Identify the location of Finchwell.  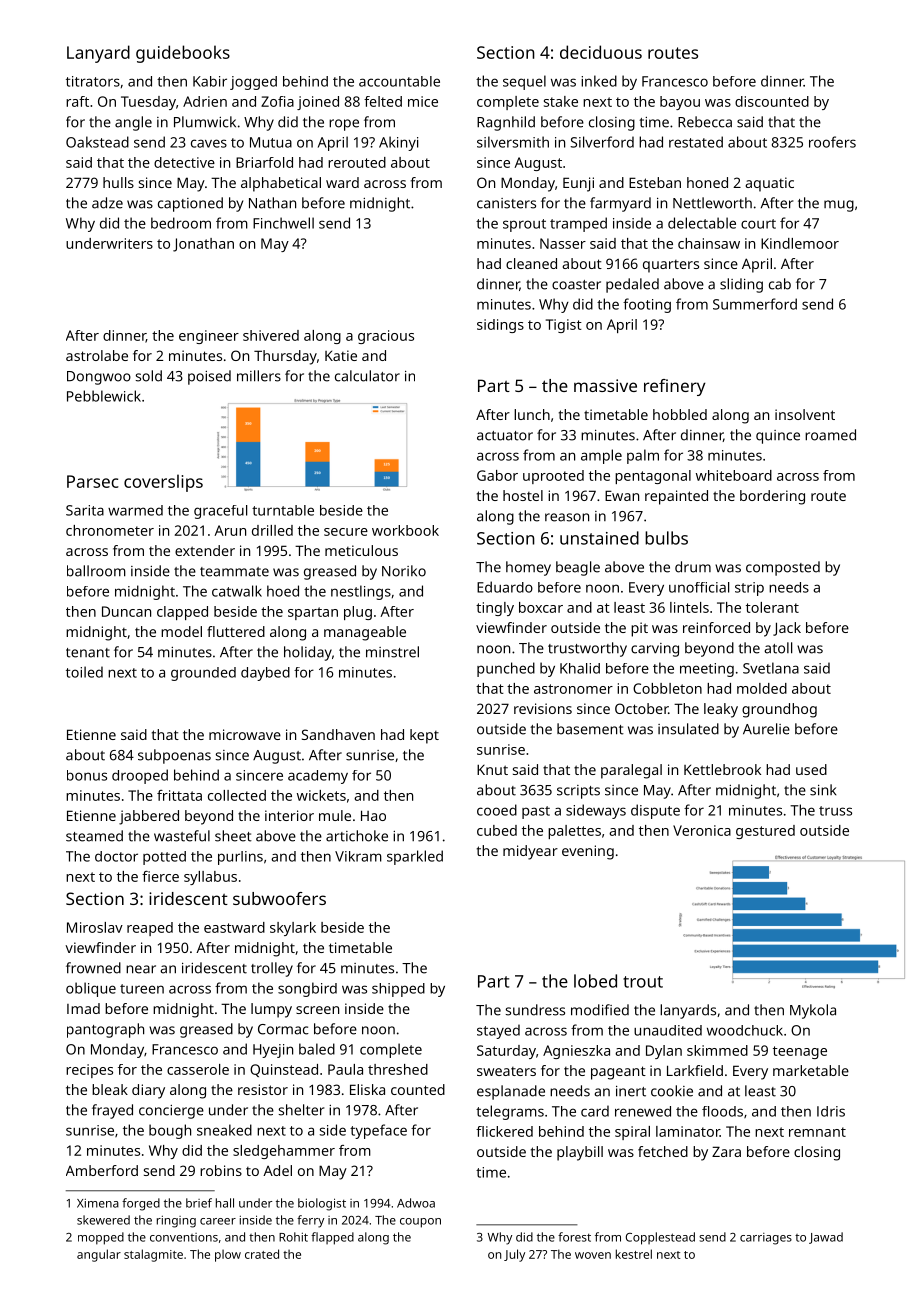
(283, 223).
